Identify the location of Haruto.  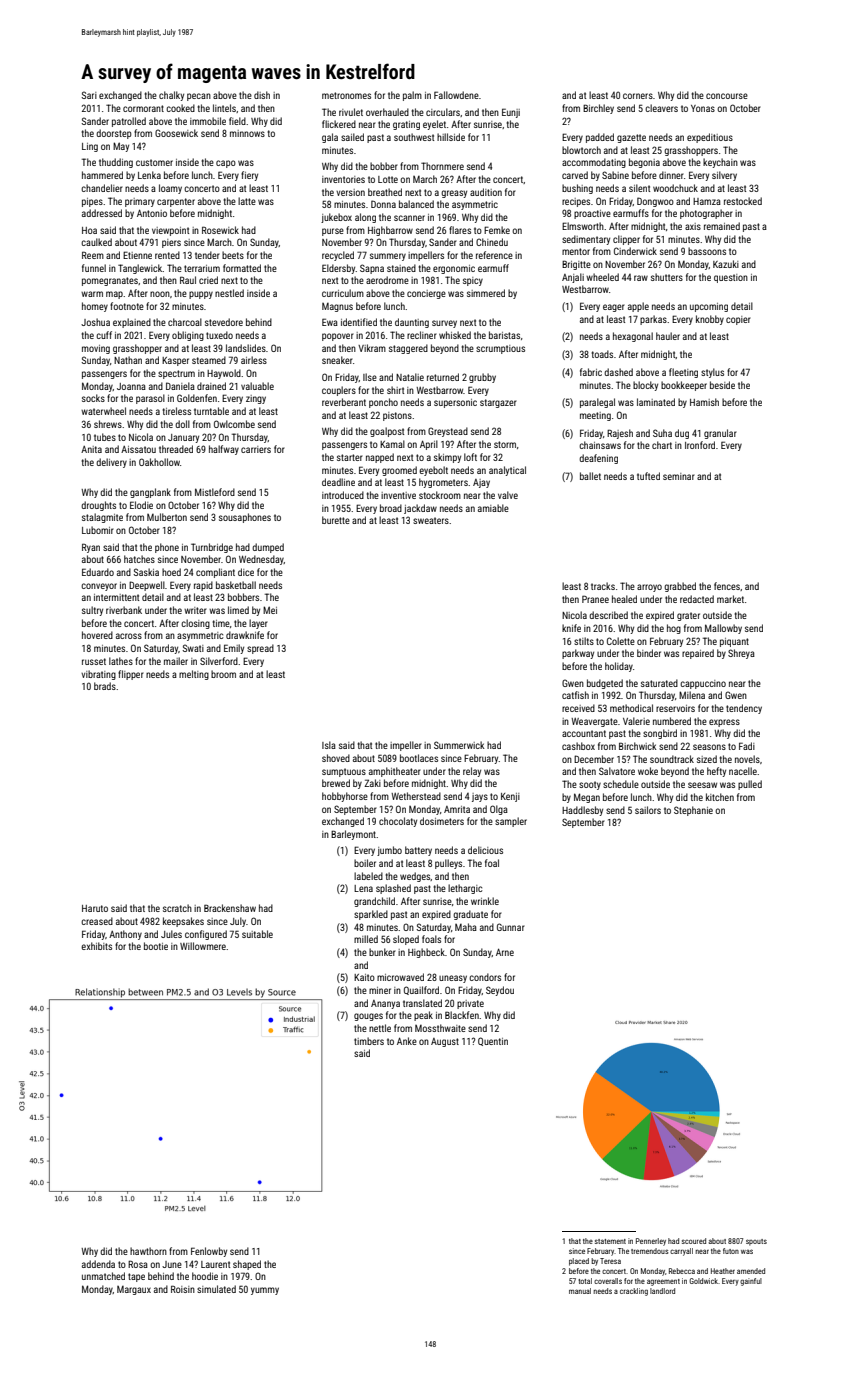
(95, 908).
